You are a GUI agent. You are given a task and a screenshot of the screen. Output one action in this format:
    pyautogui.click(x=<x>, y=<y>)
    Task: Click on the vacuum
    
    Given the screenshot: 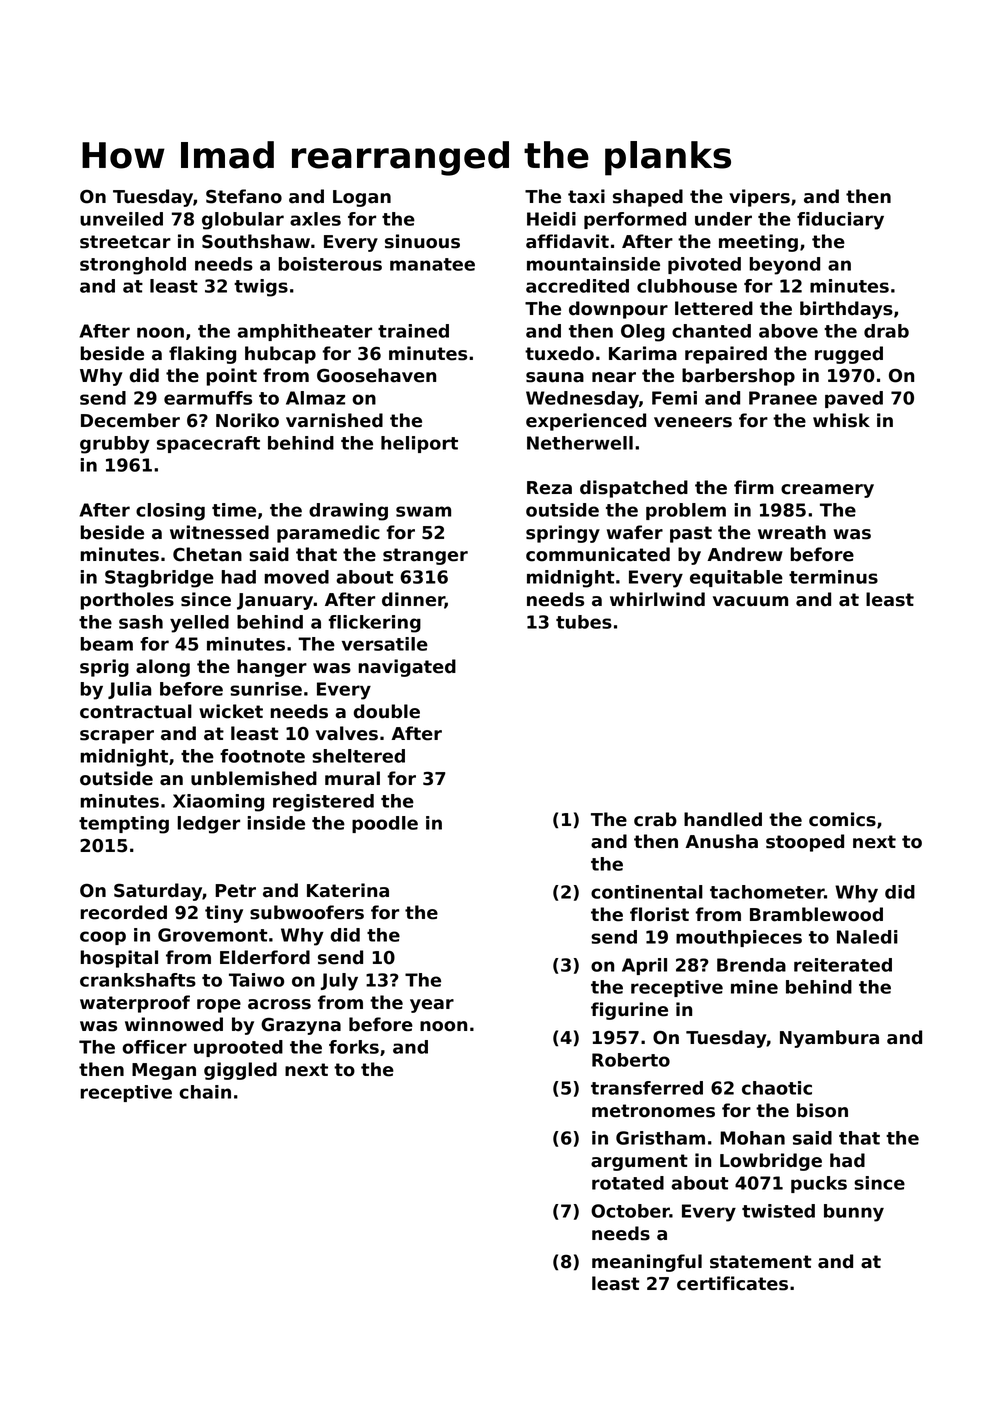 What is the action you would take?
    pyautogui.click(x=750, y=601)
